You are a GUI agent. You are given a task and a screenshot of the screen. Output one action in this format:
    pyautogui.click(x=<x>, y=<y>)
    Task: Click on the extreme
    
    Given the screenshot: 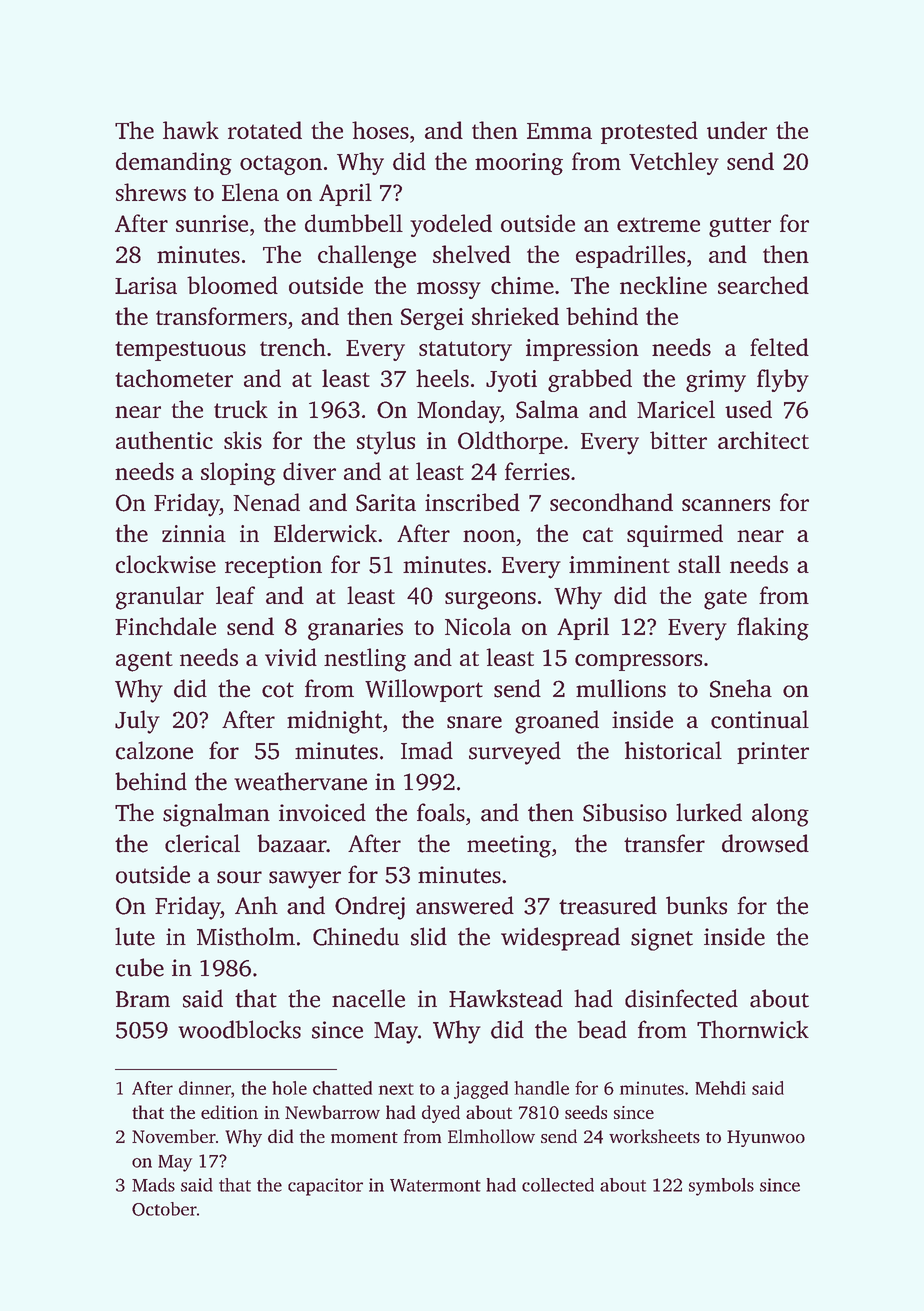 What is the action you would take?
    pyautogui.click(x=658, y=224)
